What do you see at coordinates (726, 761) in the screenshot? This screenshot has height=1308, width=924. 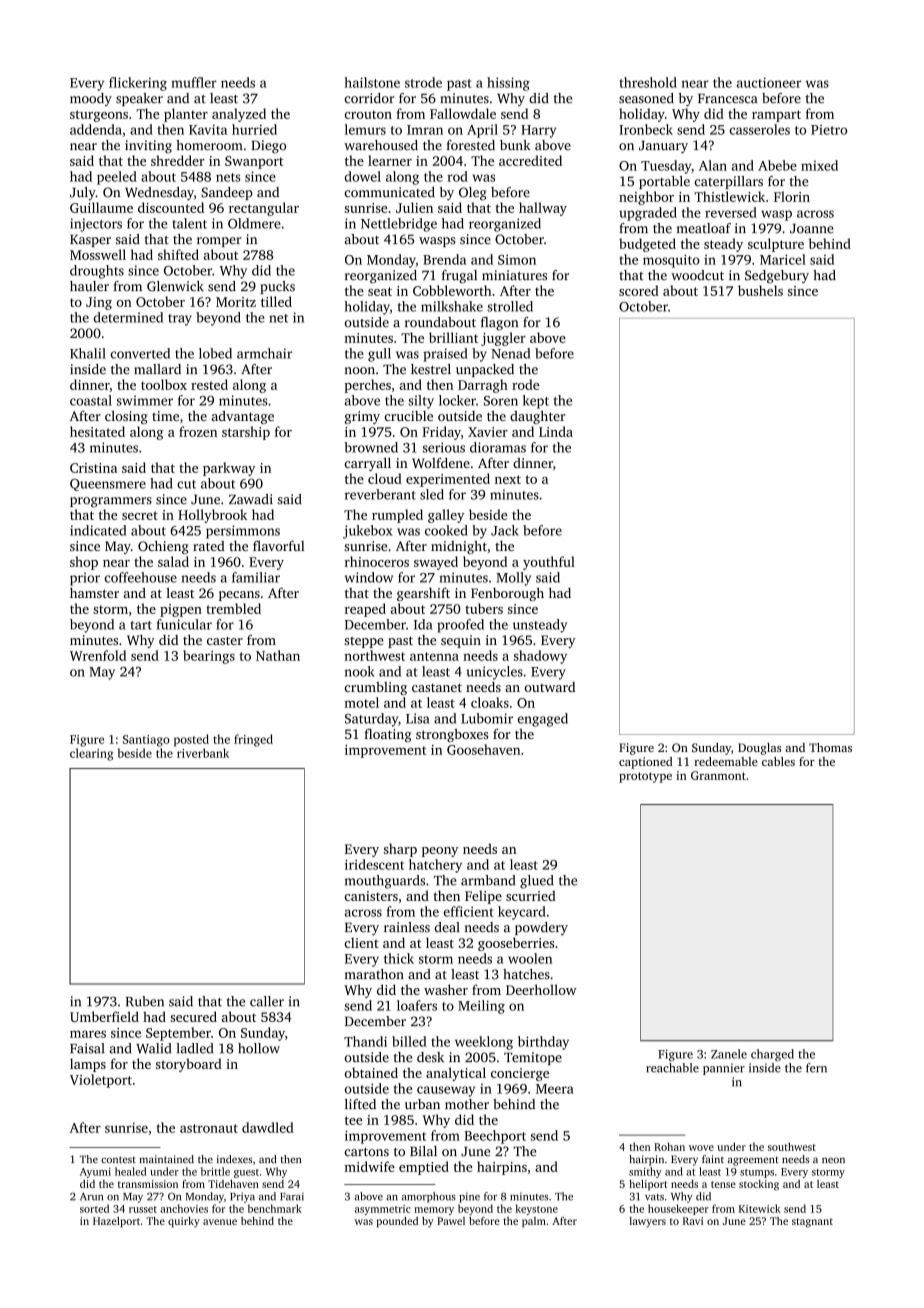 I see `redeemable` at bounding box center [726, 761].
